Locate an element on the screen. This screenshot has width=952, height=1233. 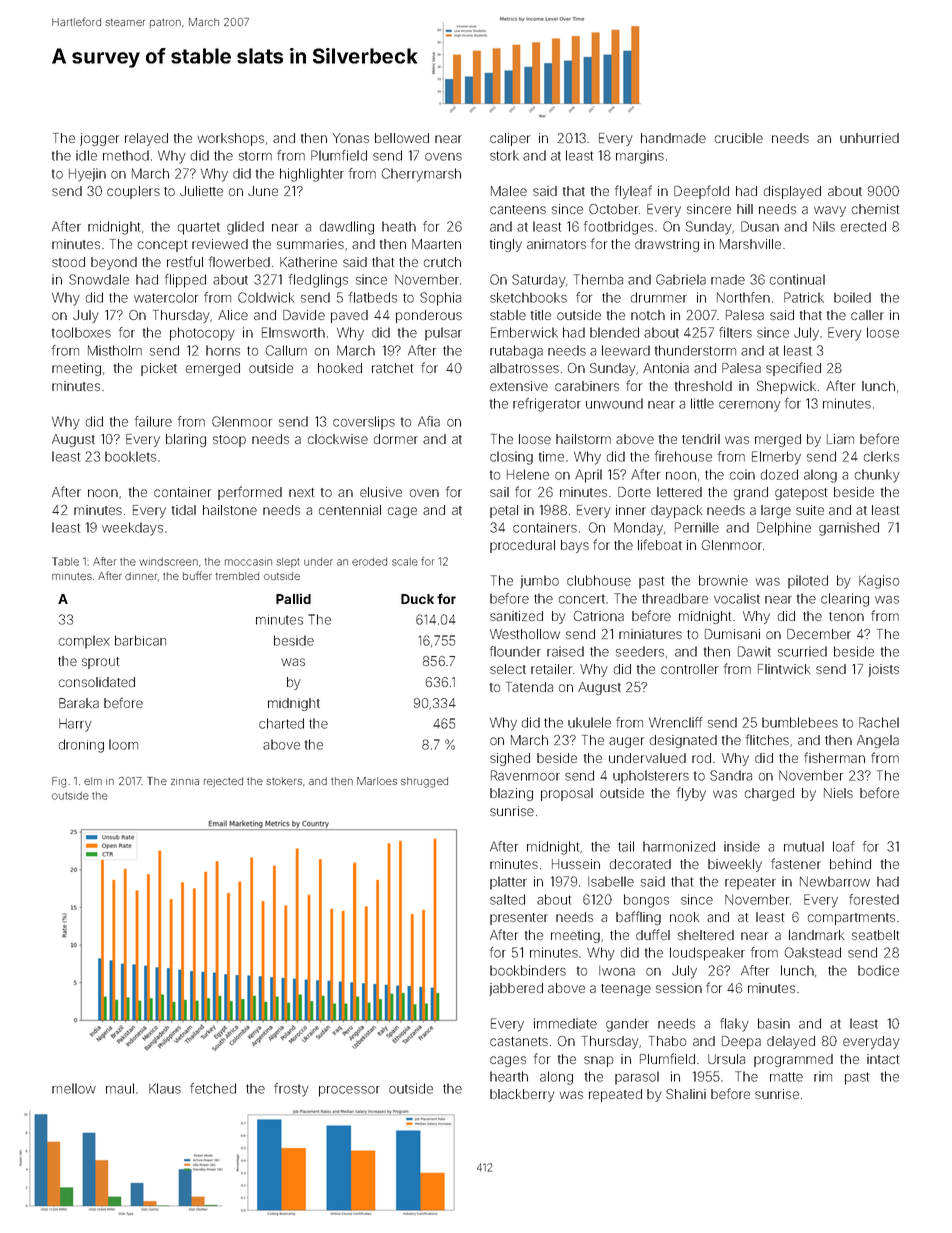
processor is located at coordinates (349, 1091).
